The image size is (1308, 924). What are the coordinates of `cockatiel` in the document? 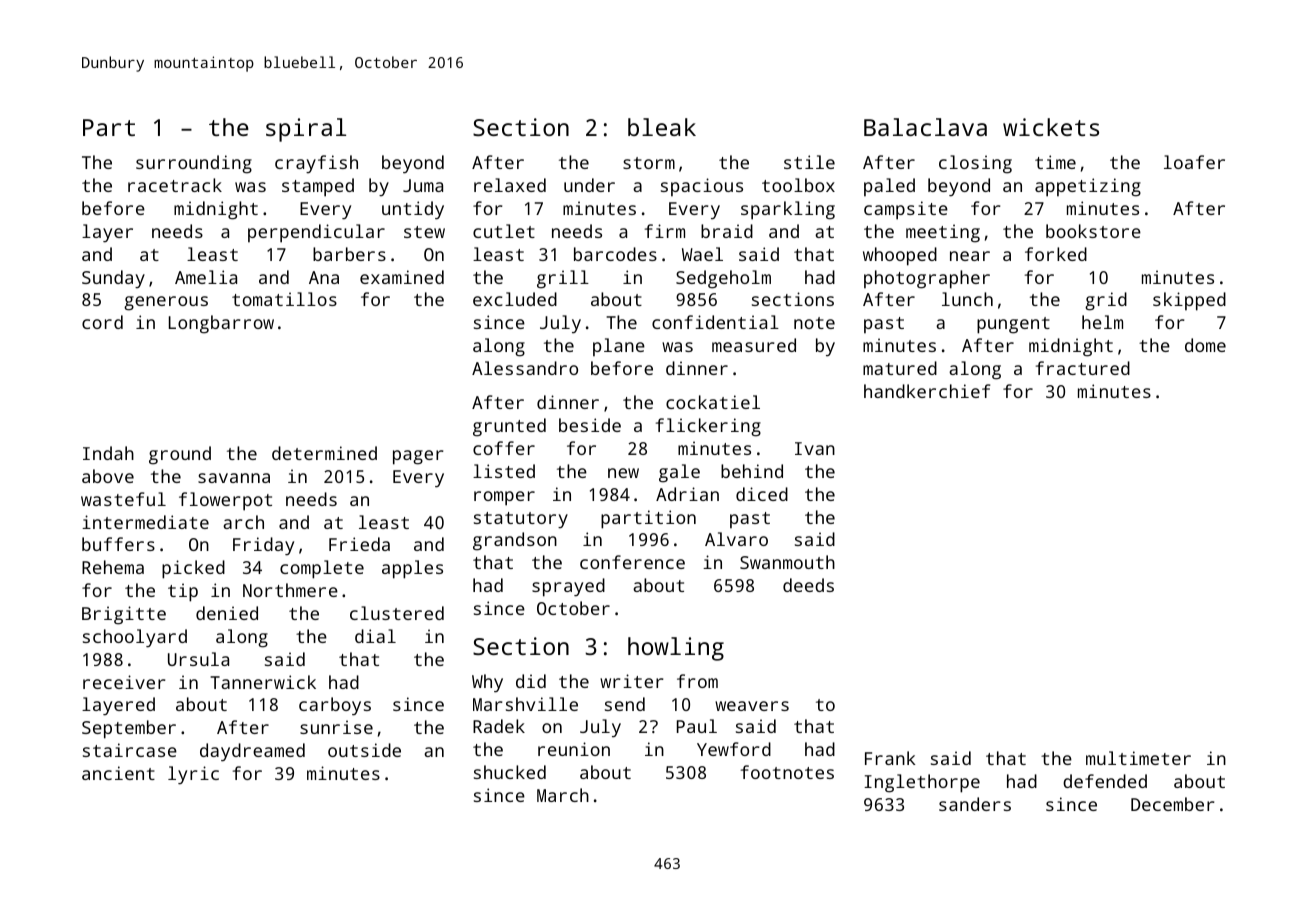 It's located at (713, 402).
